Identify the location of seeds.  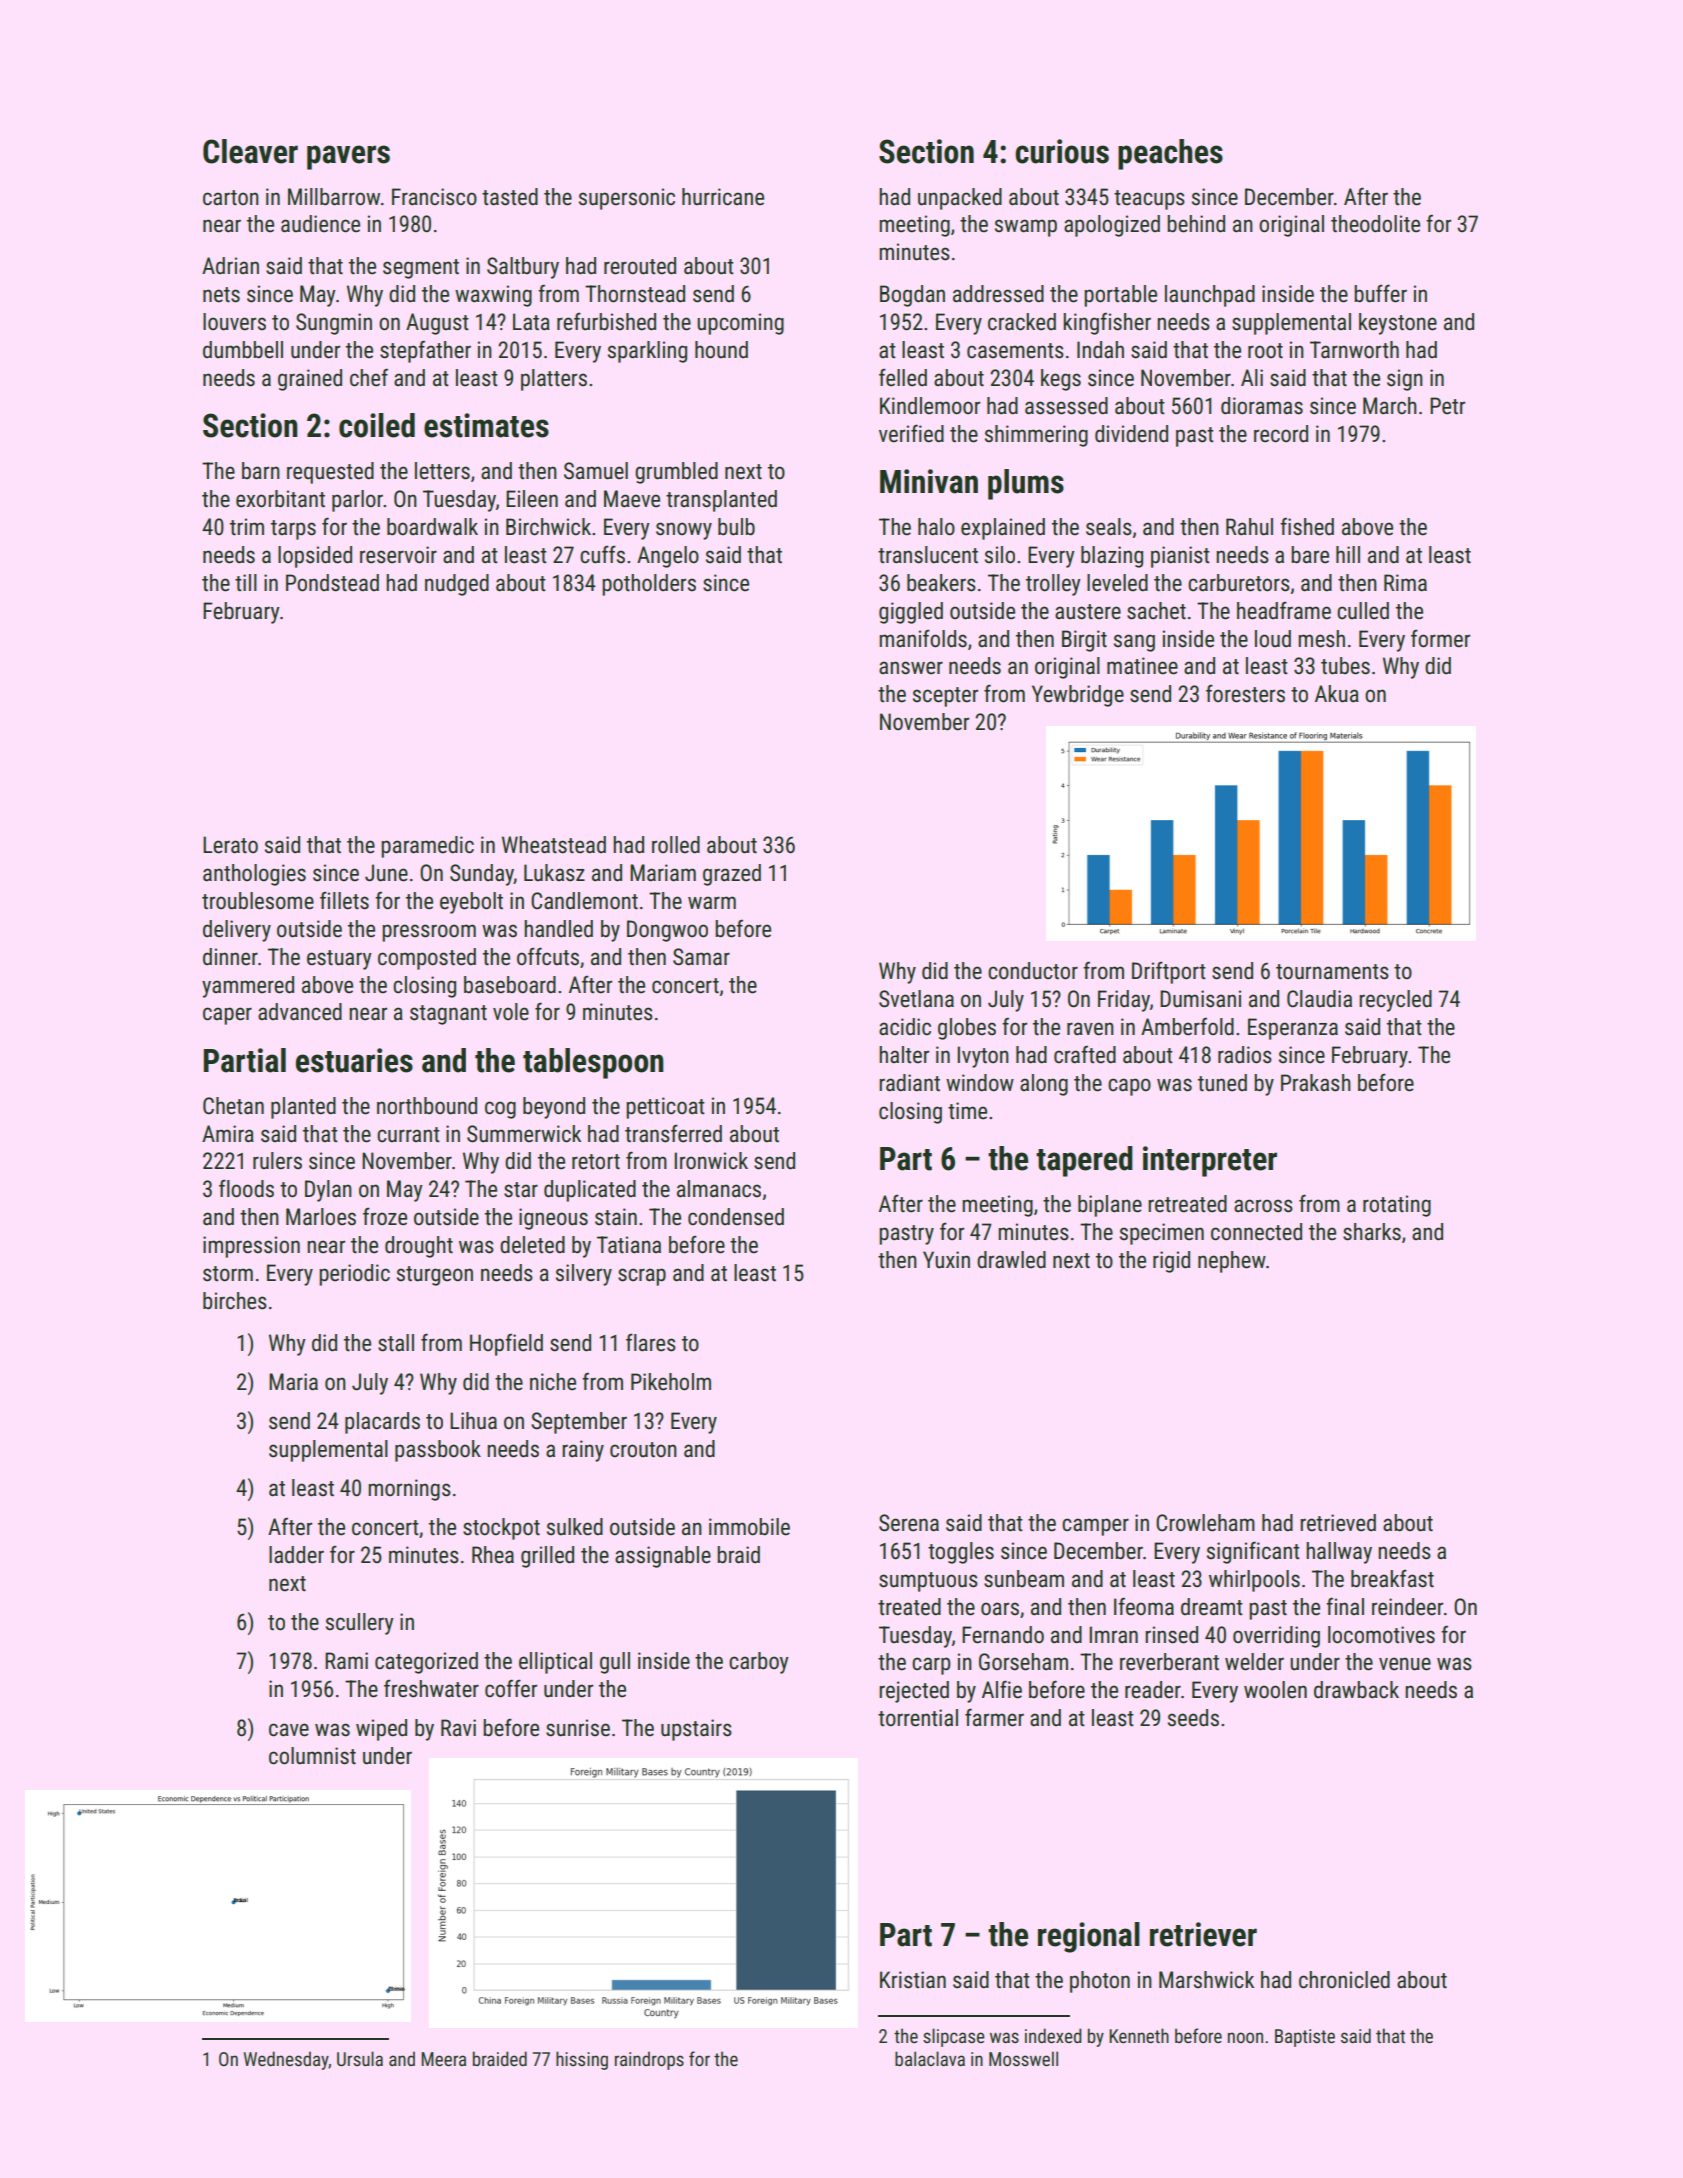
(1193, 1718).
